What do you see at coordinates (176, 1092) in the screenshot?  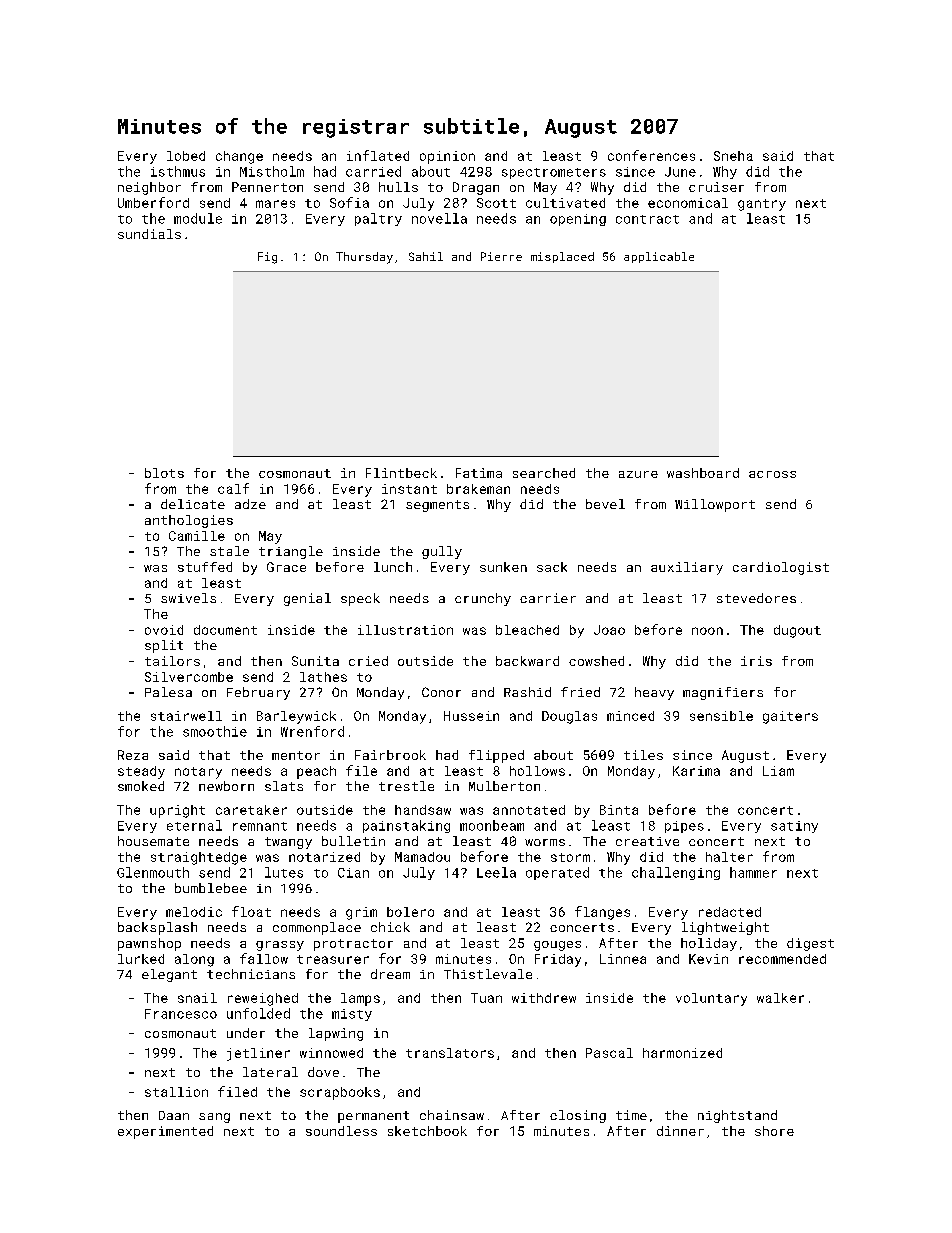 I see `stallion` at bounding box center [176, 1092].
